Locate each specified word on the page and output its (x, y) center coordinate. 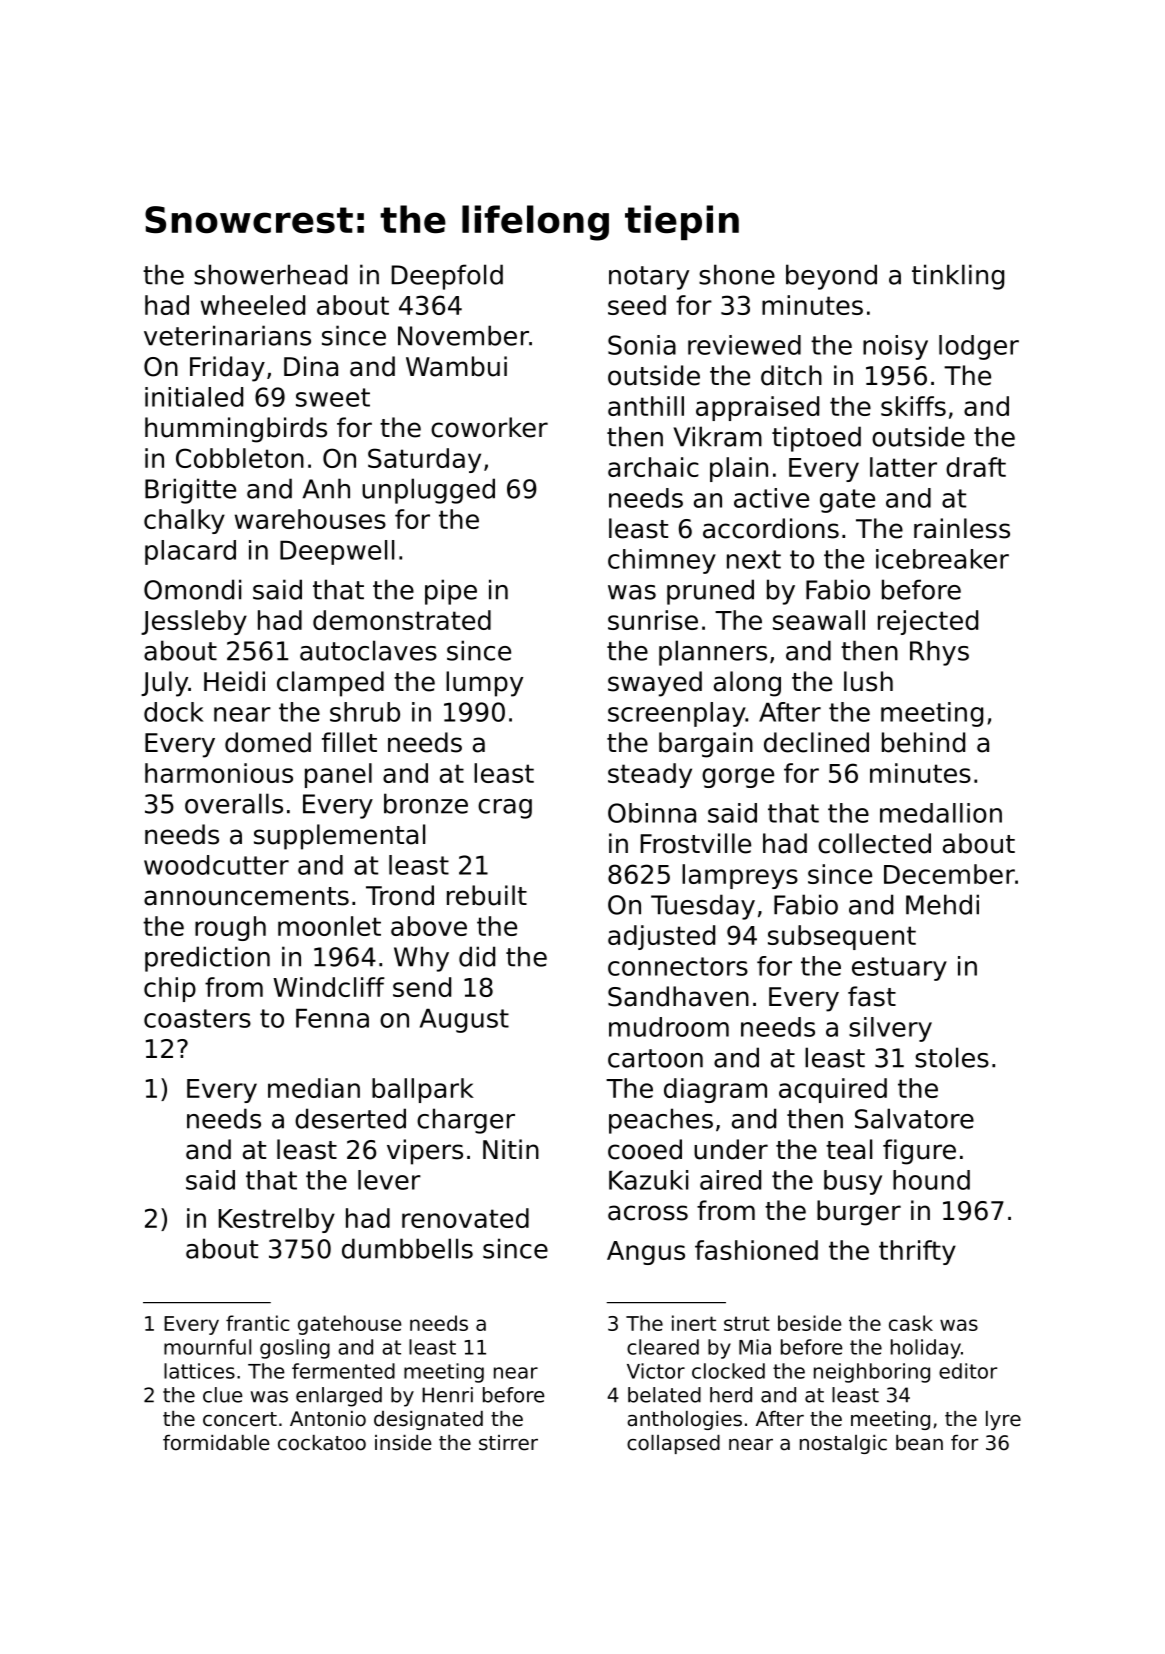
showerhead (270, 274)
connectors (678, 966)
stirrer (508, 1443)
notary (649, 278)
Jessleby (194, 622)
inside (403, 1443)
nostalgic (843, 1444)
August (464, 1021)
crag (505, 809)
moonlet (329, 926)
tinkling (958, 277)
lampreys (740, 876)
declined (816, 742)
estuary (899, 969)
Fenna (332, 1018)
